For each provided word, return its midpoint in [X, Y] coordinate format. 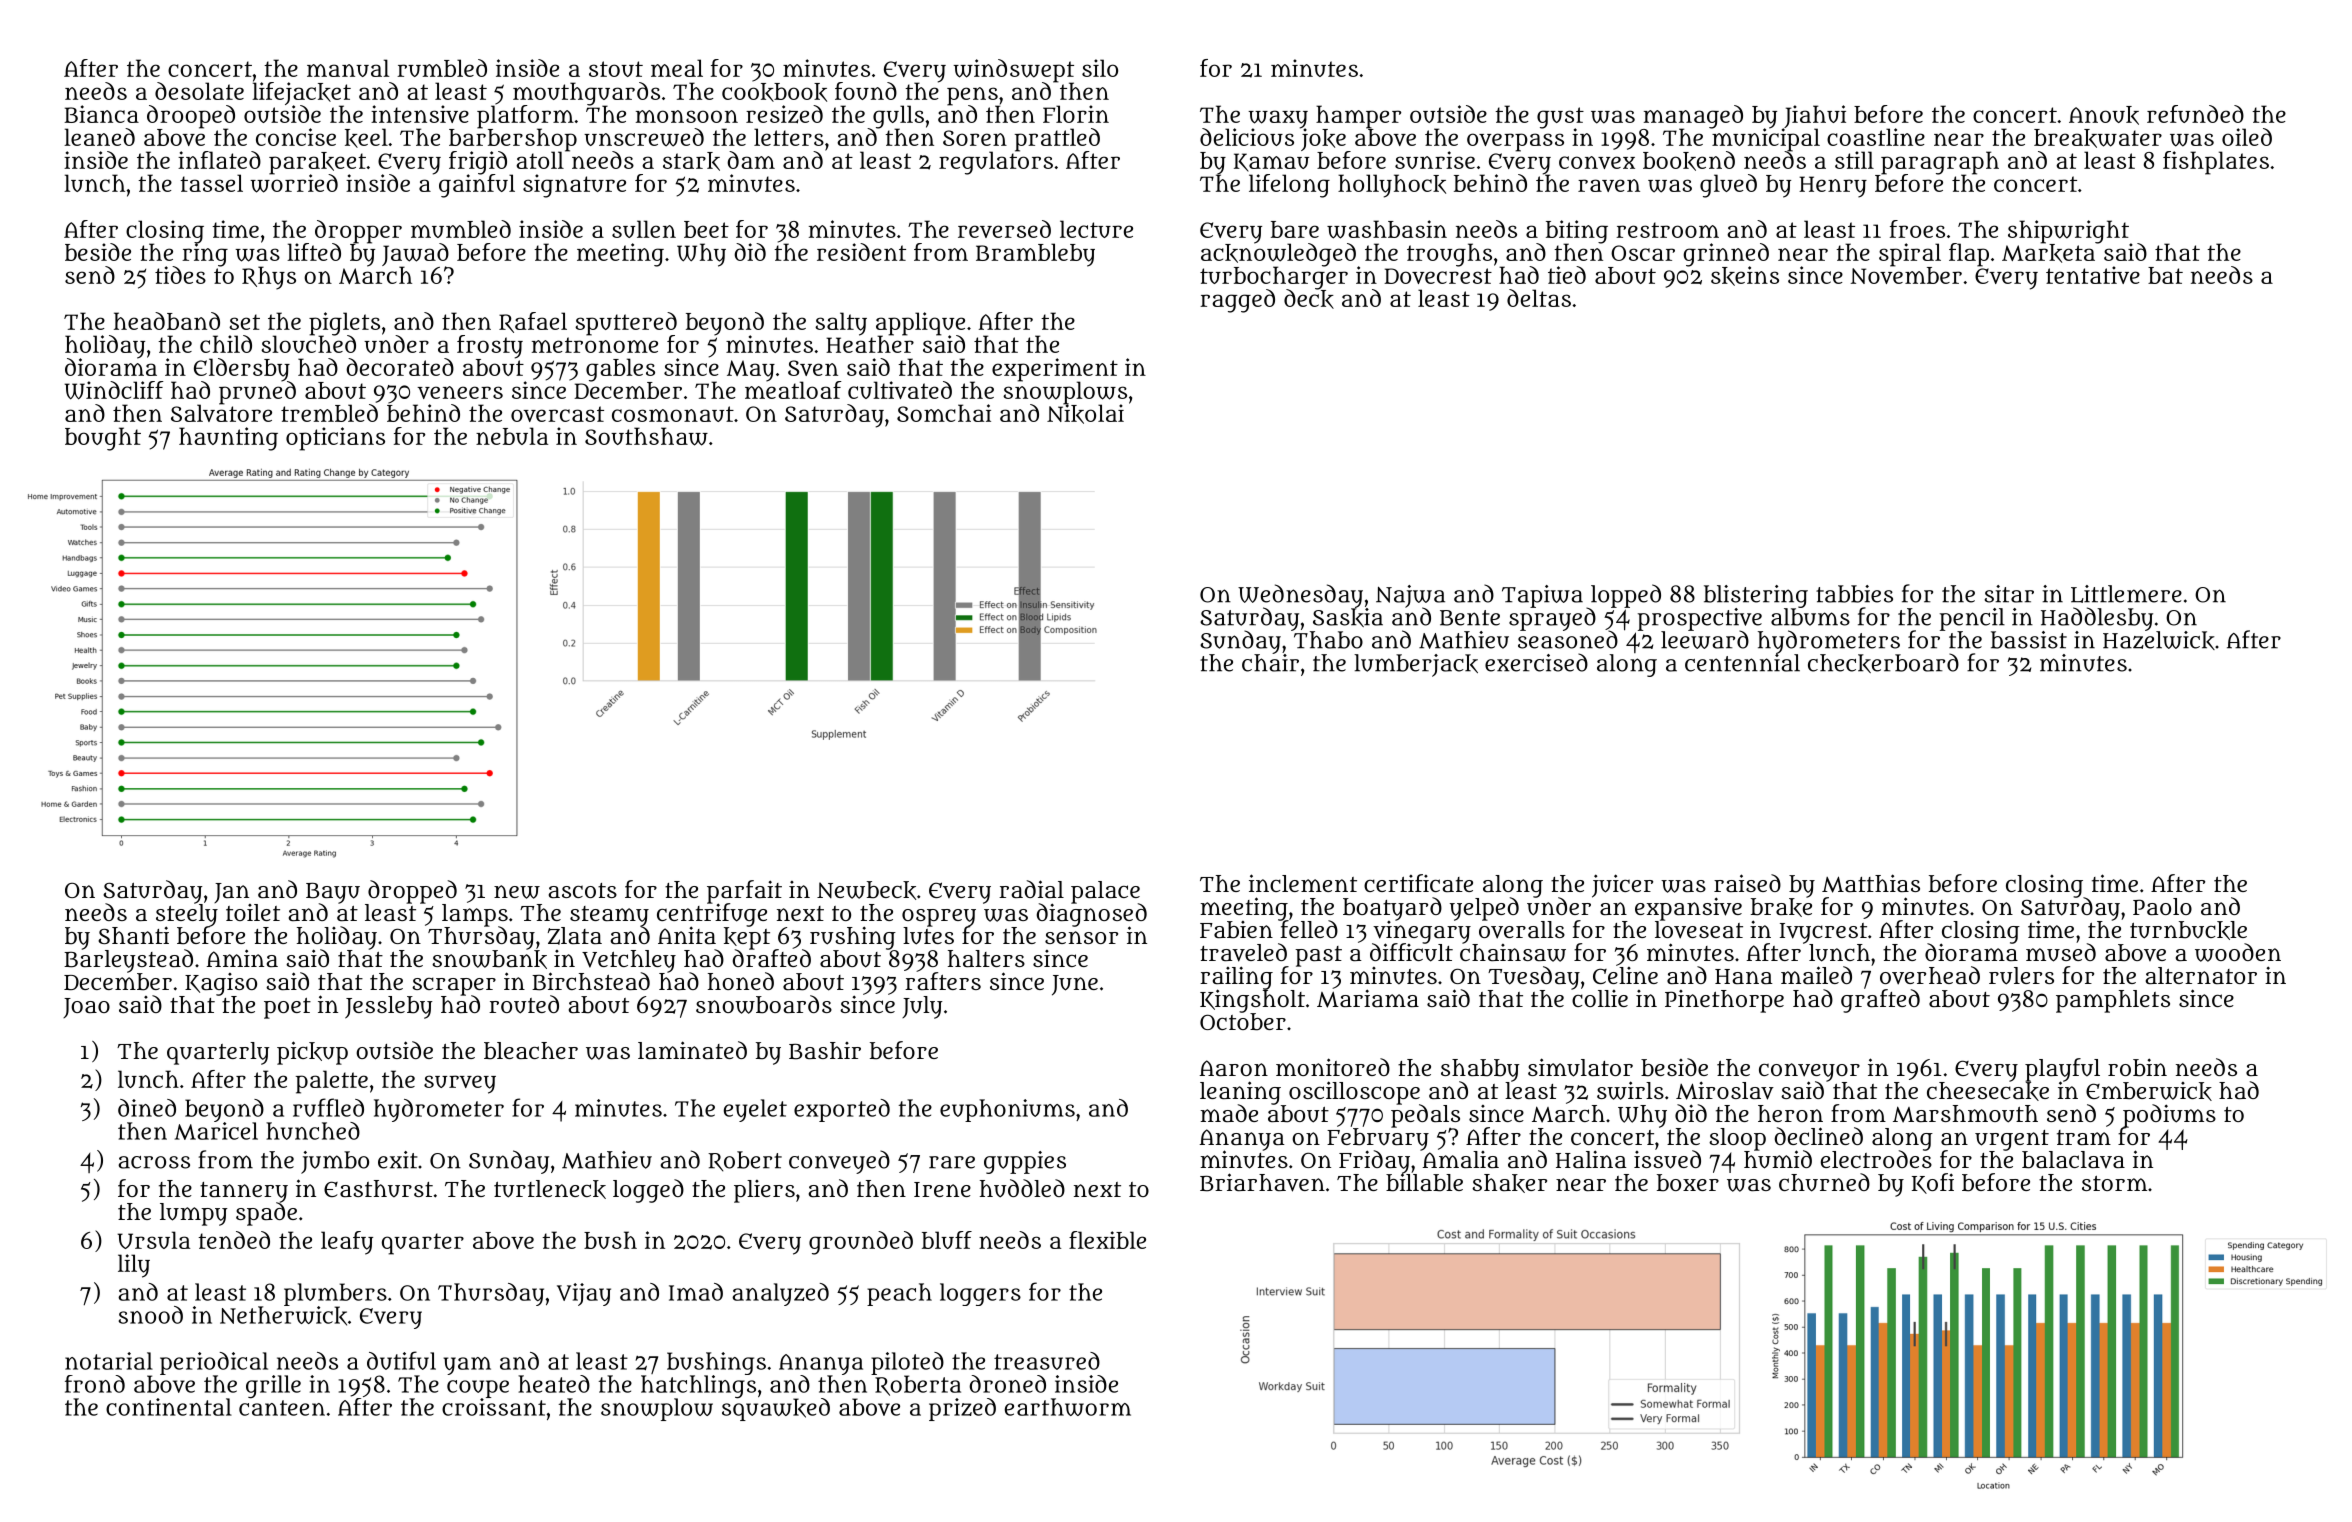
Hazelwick [2159, 640]
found [866, 91]
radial [1031, 889]
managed [1693, 117]
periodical [214, 1363]
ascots [583, 890]
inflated [219, 160]
